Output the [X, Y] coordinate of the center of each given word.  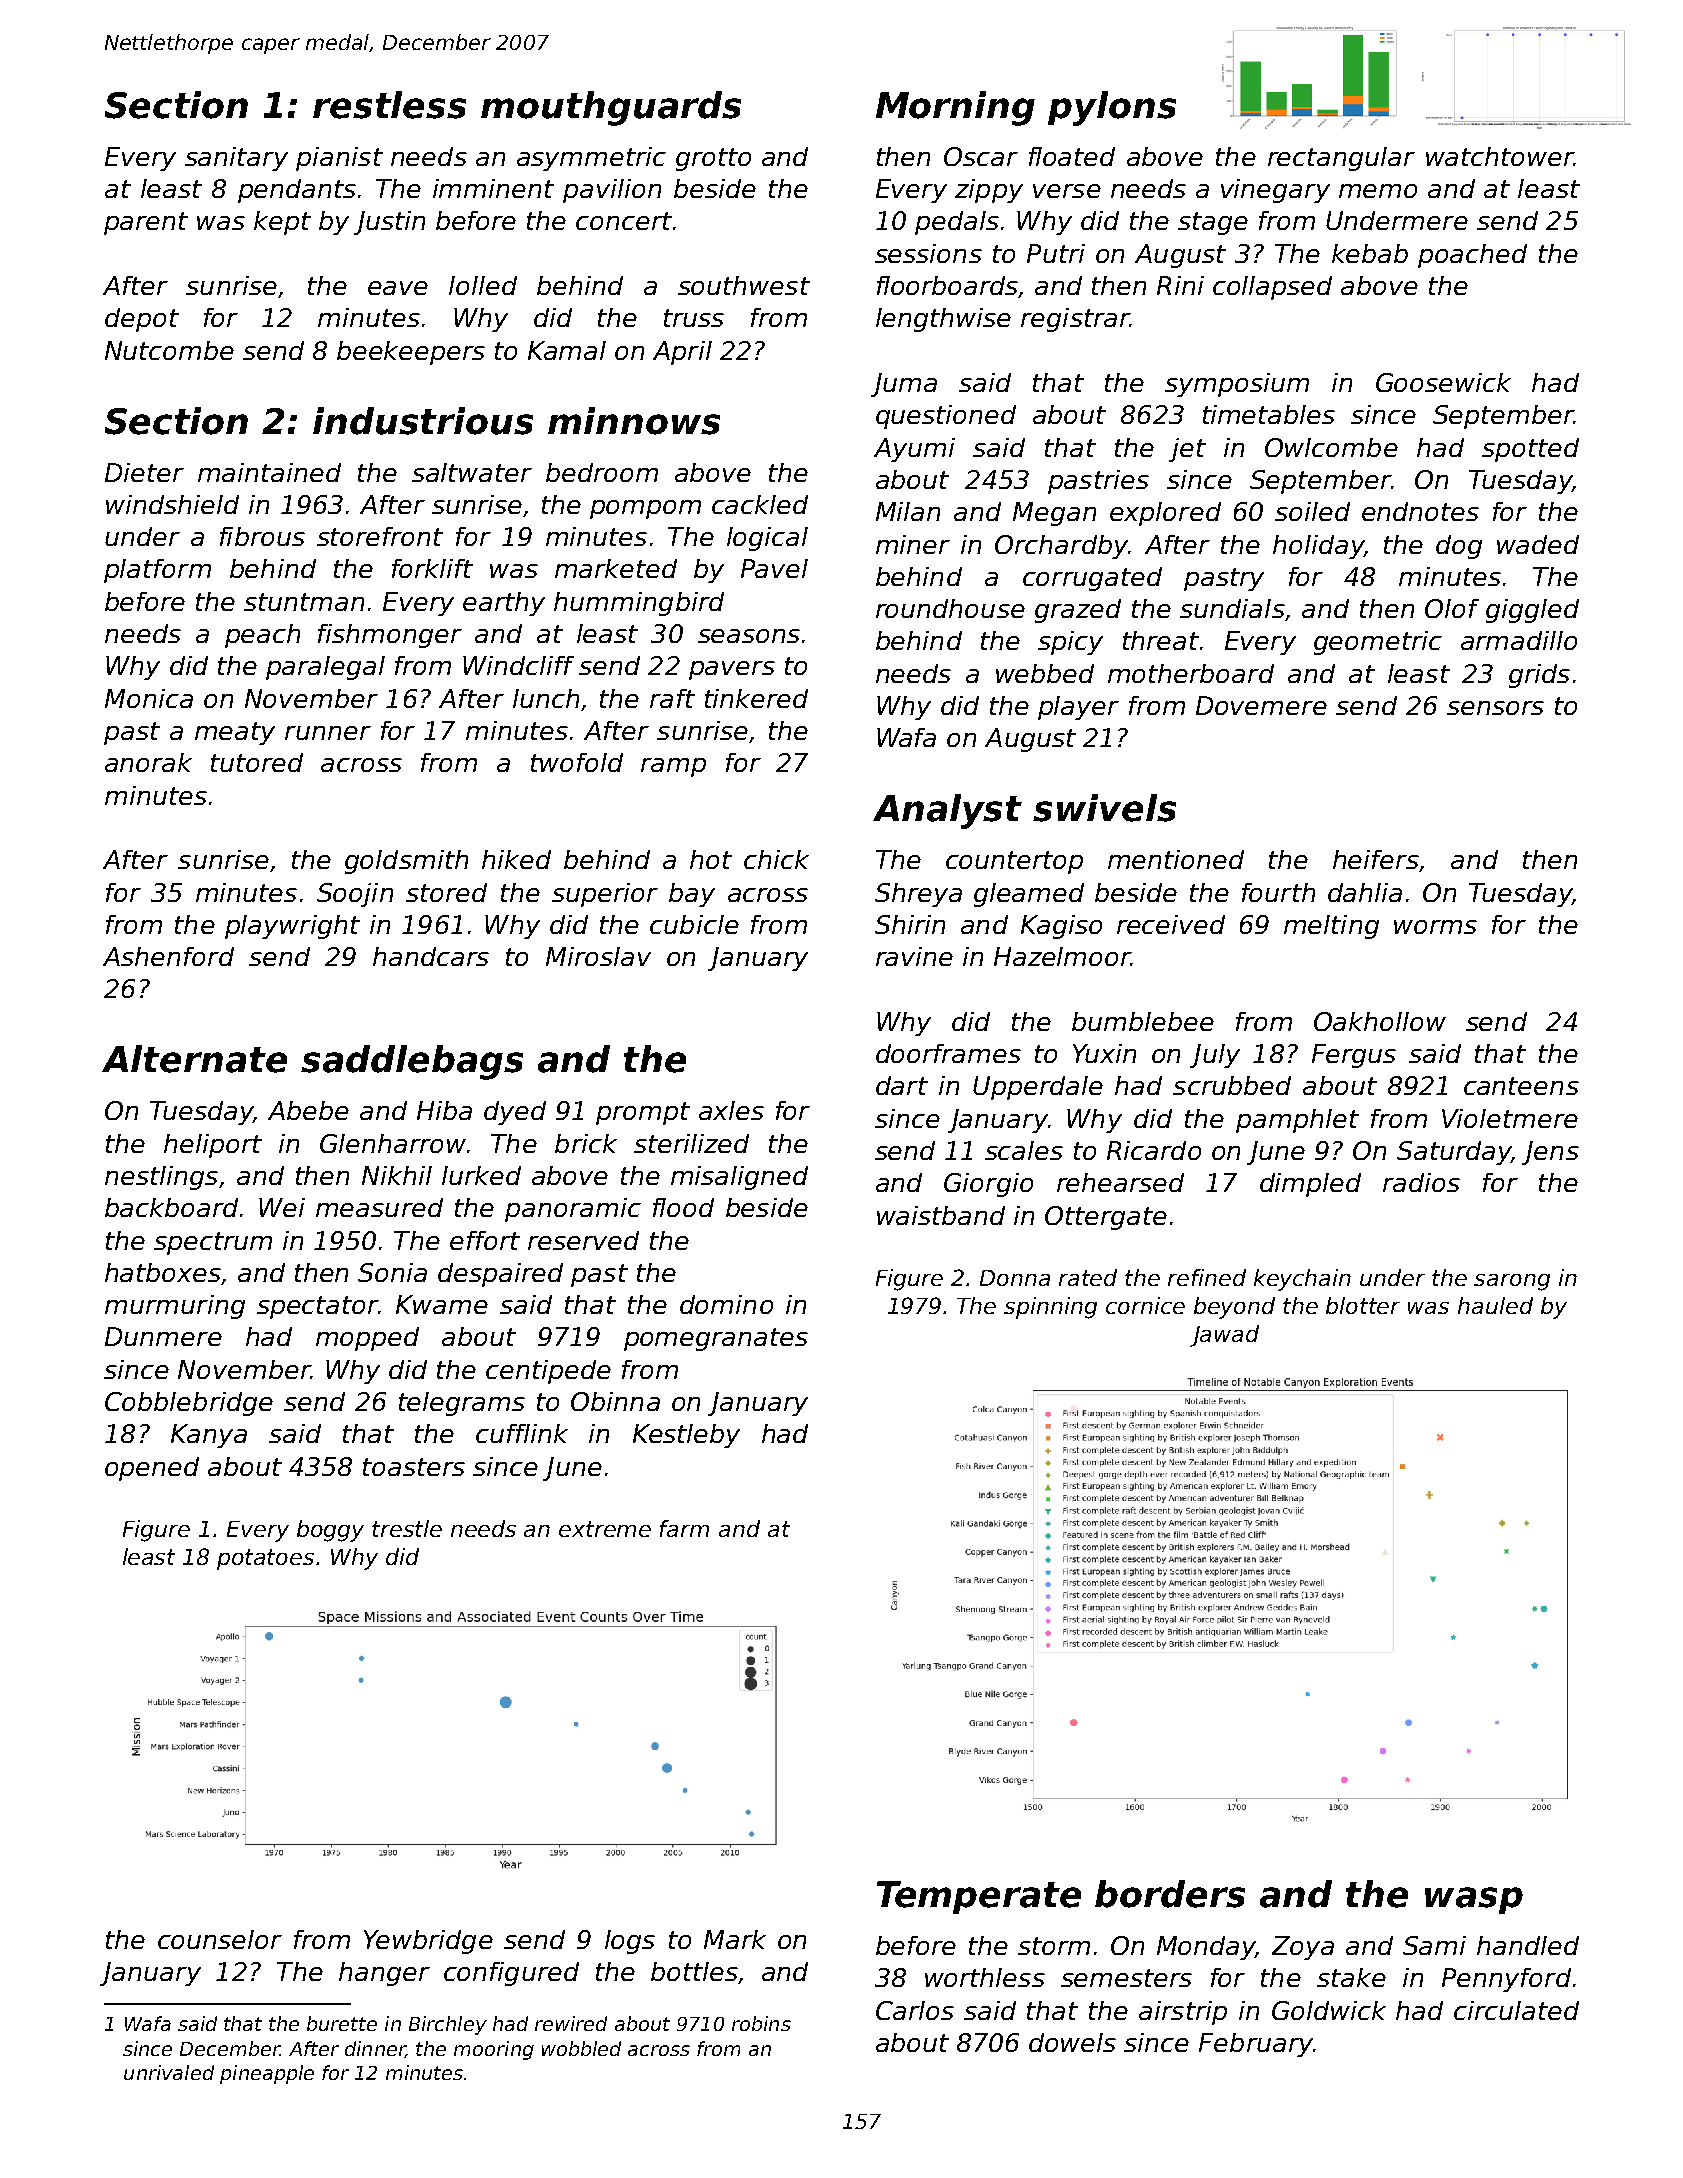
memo [1378, 191]
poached [1472, 256]
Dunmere [163, 1336]
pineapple [267, 2074]
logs [630, 1942]
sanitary [236, 159]
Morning [955, 108]
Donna [1015, 1278]
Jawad [1224, 1336]
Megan [1054, 514]
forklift [432, 568]
